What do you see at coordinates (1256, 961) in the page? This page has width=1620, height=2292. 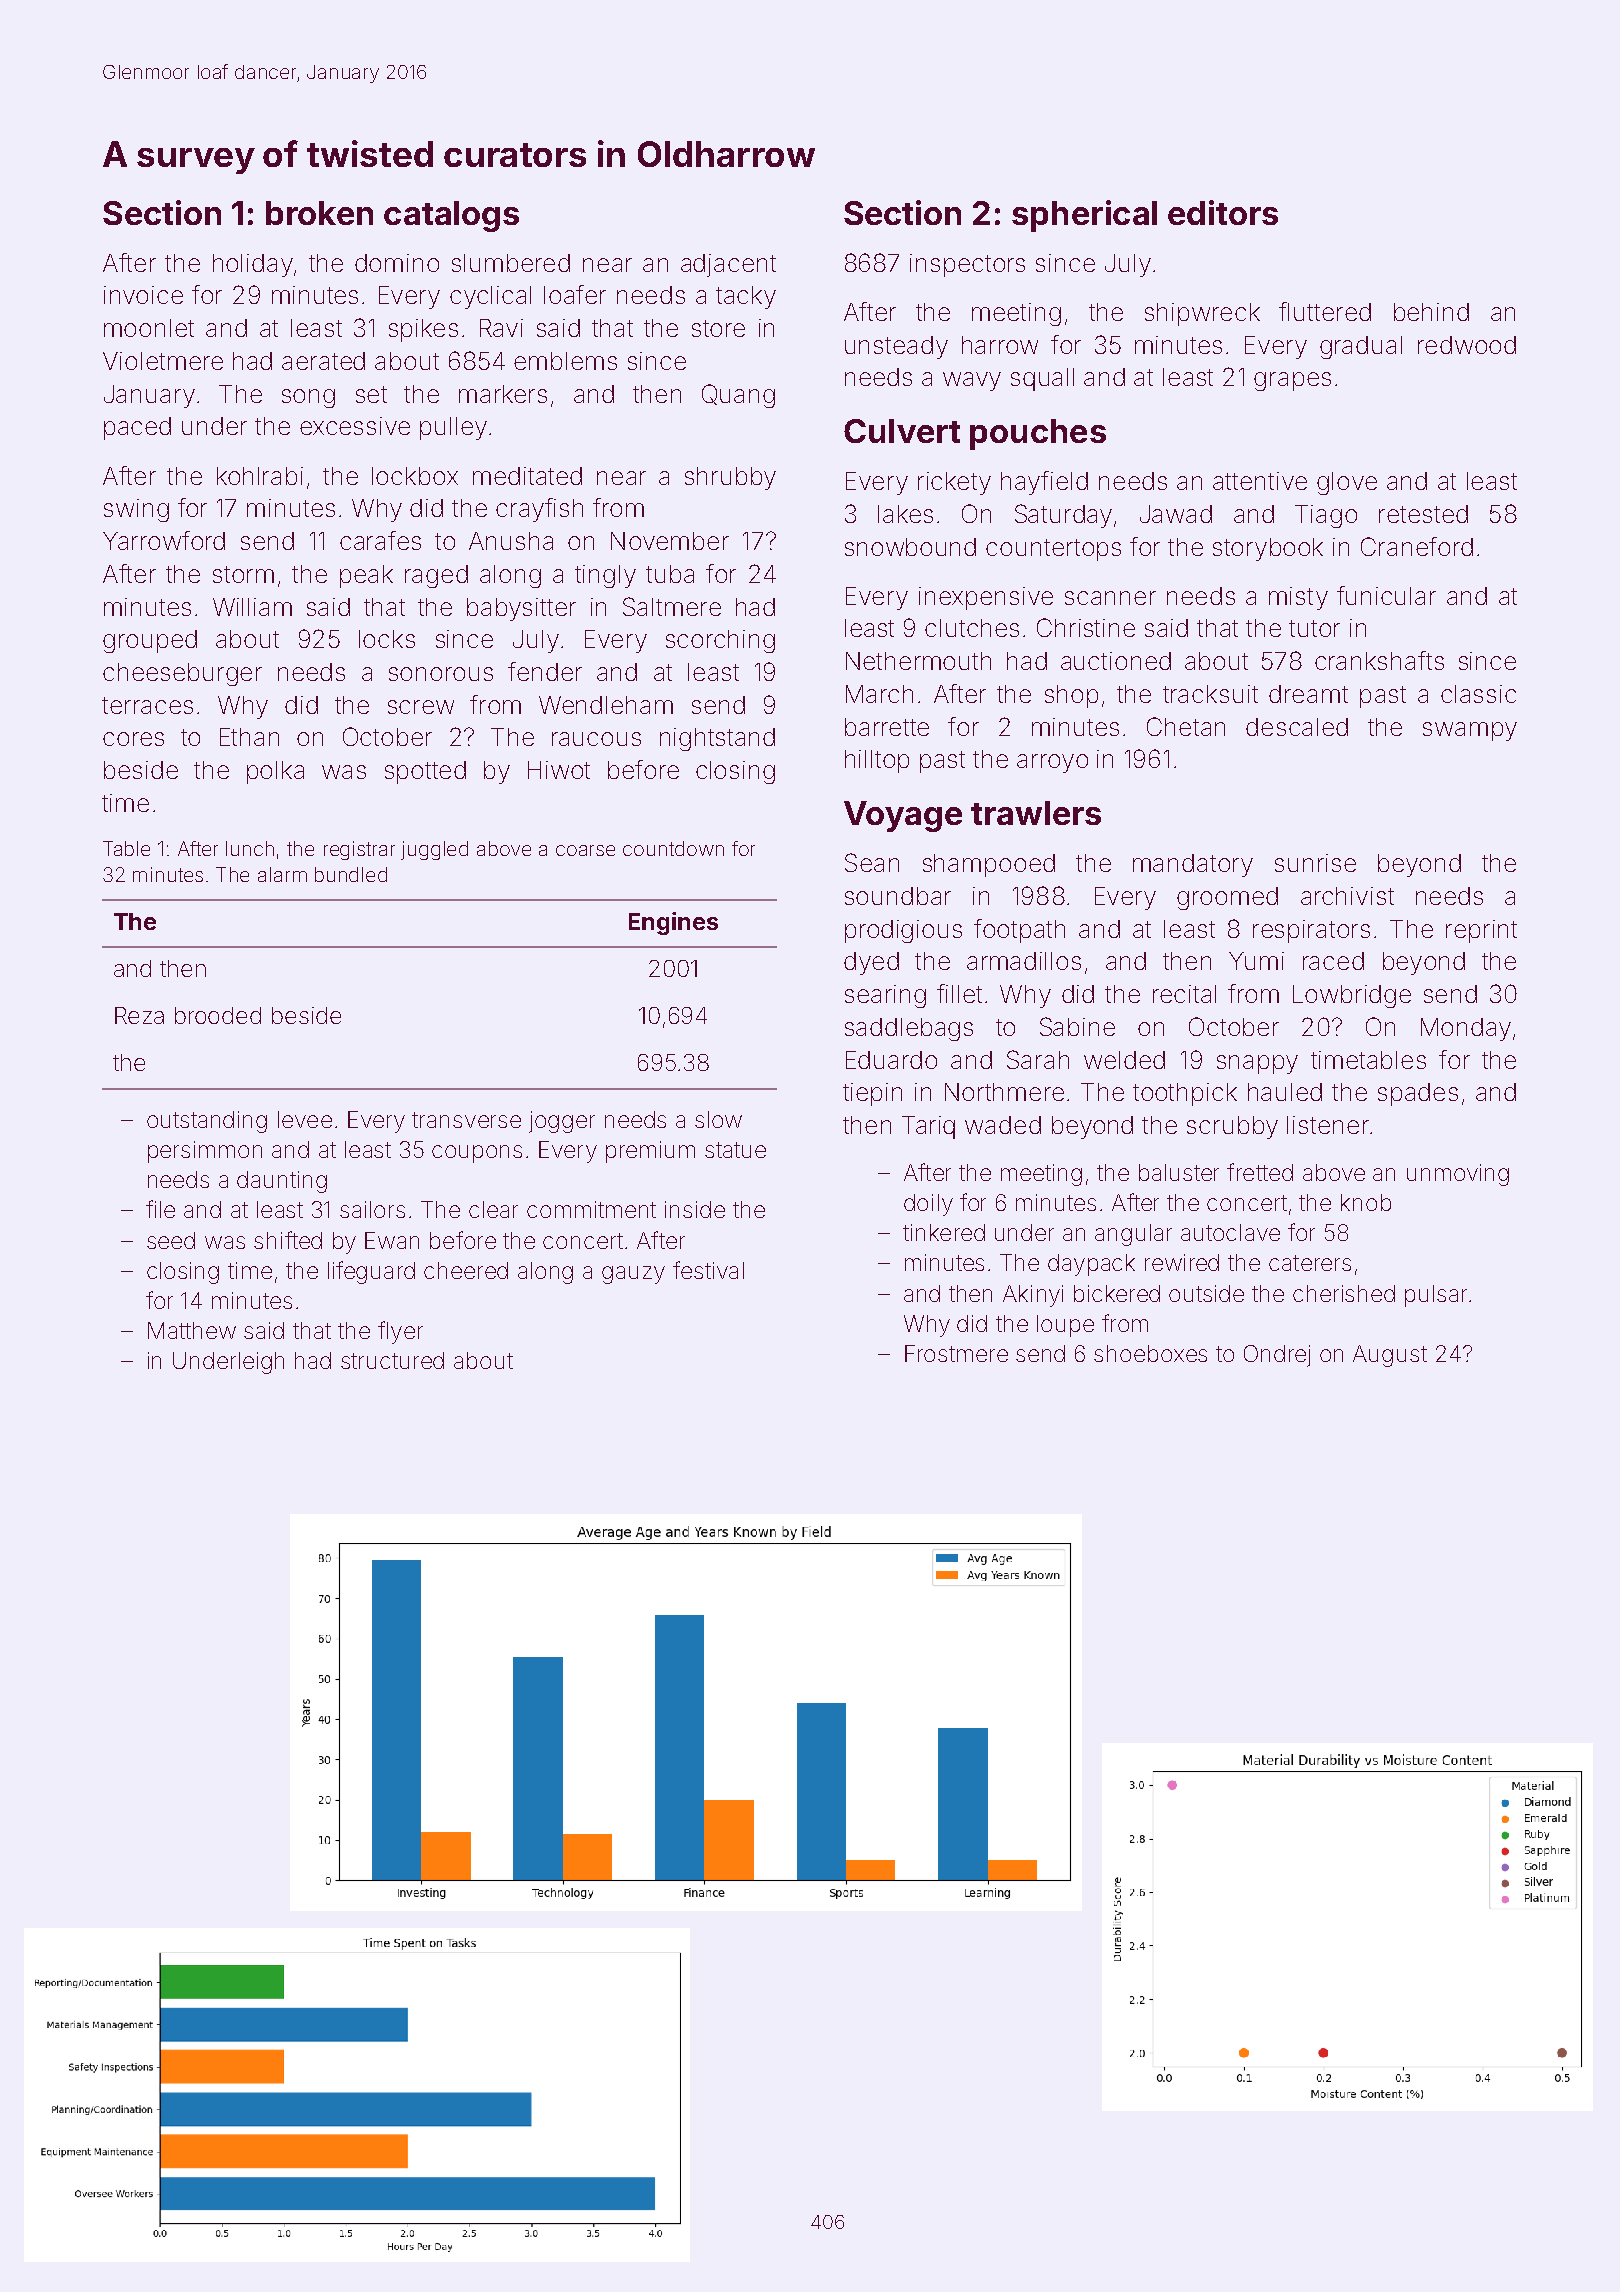 I see `Yumi` at bounding box center [1256, 961].
